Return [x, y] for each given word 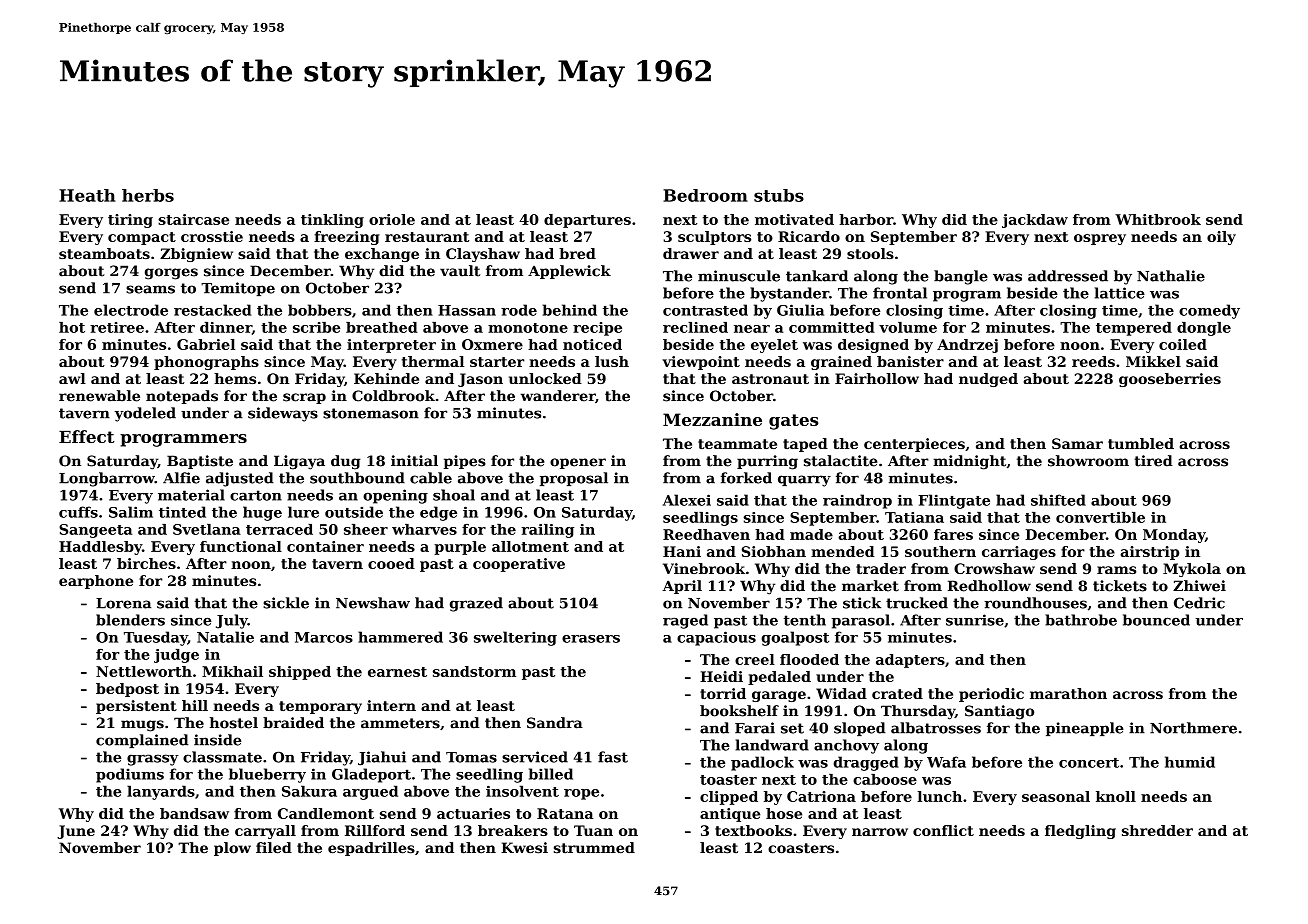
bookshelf [739, 711]
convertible [1100, 517]
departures [587, 221]
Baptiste [200, 462]
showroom [1088, 461]
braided [293, 723]
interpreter [391, 346]
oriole [392, 219]
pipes [465, 462]
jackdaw [1035, 221]
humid [1190, 762]
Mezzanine [712, 419]
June [76, 832]
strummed [594, 848]
